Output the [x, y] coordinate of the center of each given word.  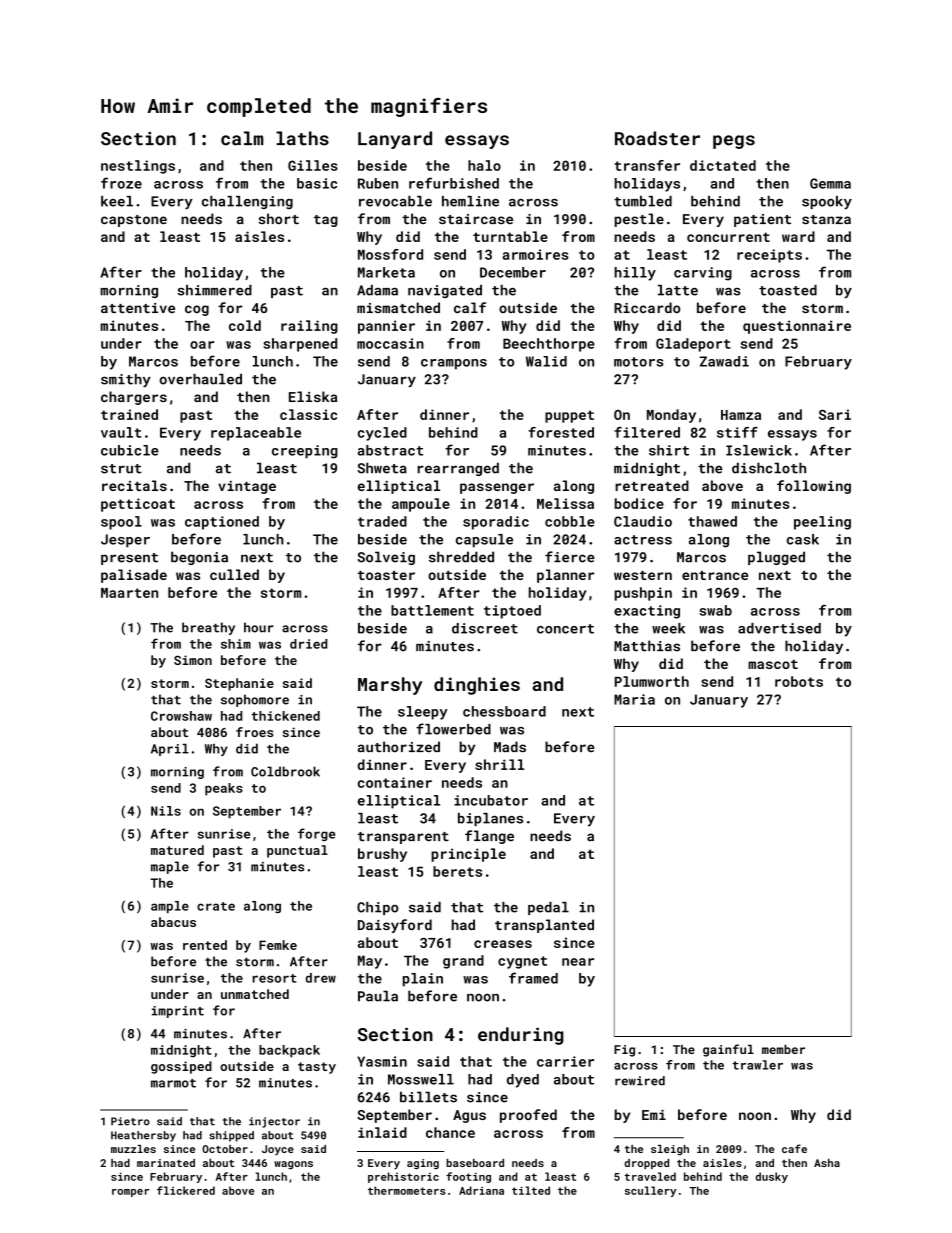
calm [242, 138]
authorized [399, 747]
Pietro [130, 1121]
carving [703, 274]
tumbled [643, 201]
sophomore [255, 700]
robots [799, 681]
